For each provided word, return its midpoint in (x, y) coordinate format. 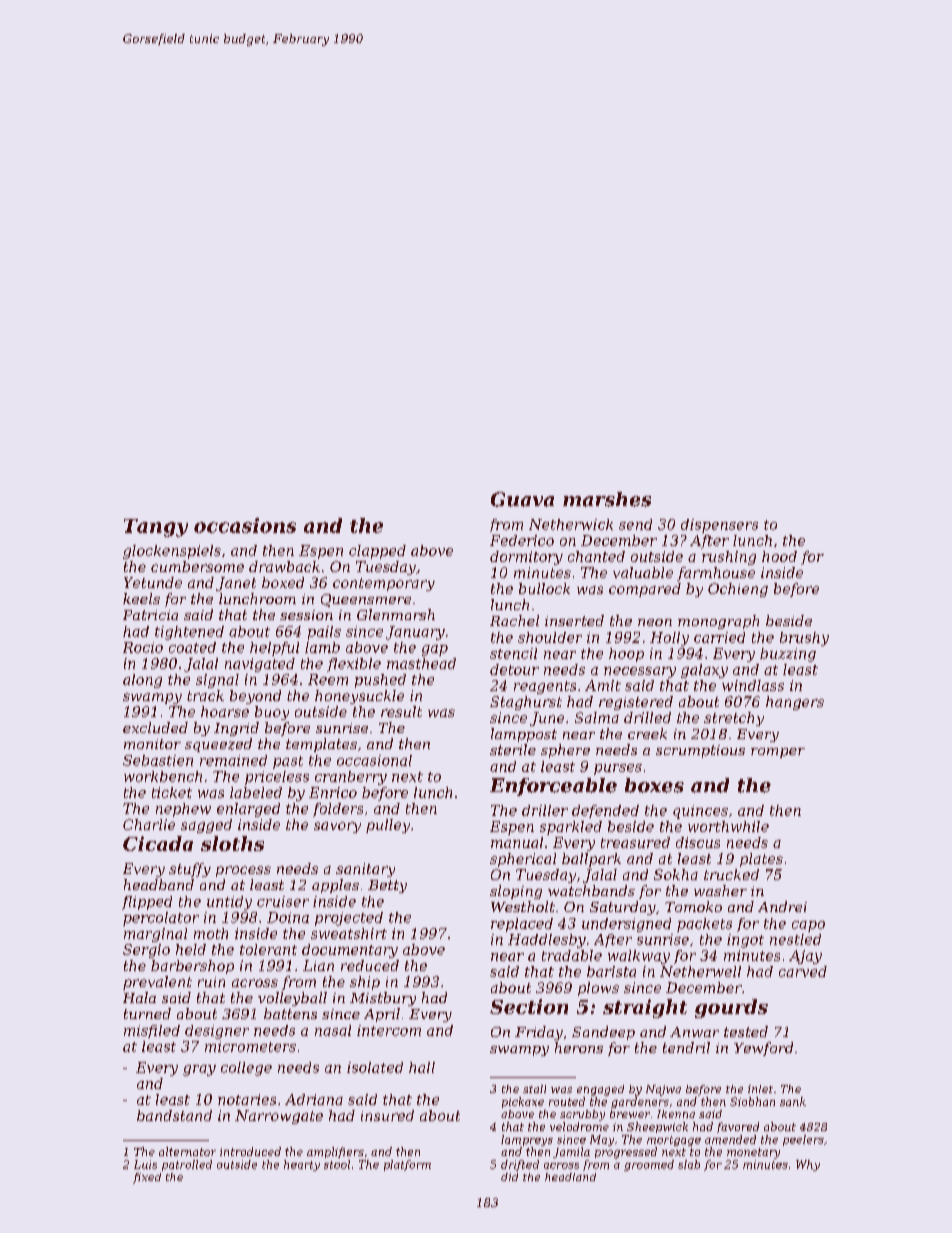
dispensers (719, 526)
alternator (187, 1151)
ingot (745, 941)
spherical (523, 860)
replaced (522, 925)
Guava (522, 499)
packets (704, 925)
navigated (260, 665)
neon (655, 622)
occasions (245, 525)
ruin (211, 982)
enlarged (248, 810)
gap (435, 650)
